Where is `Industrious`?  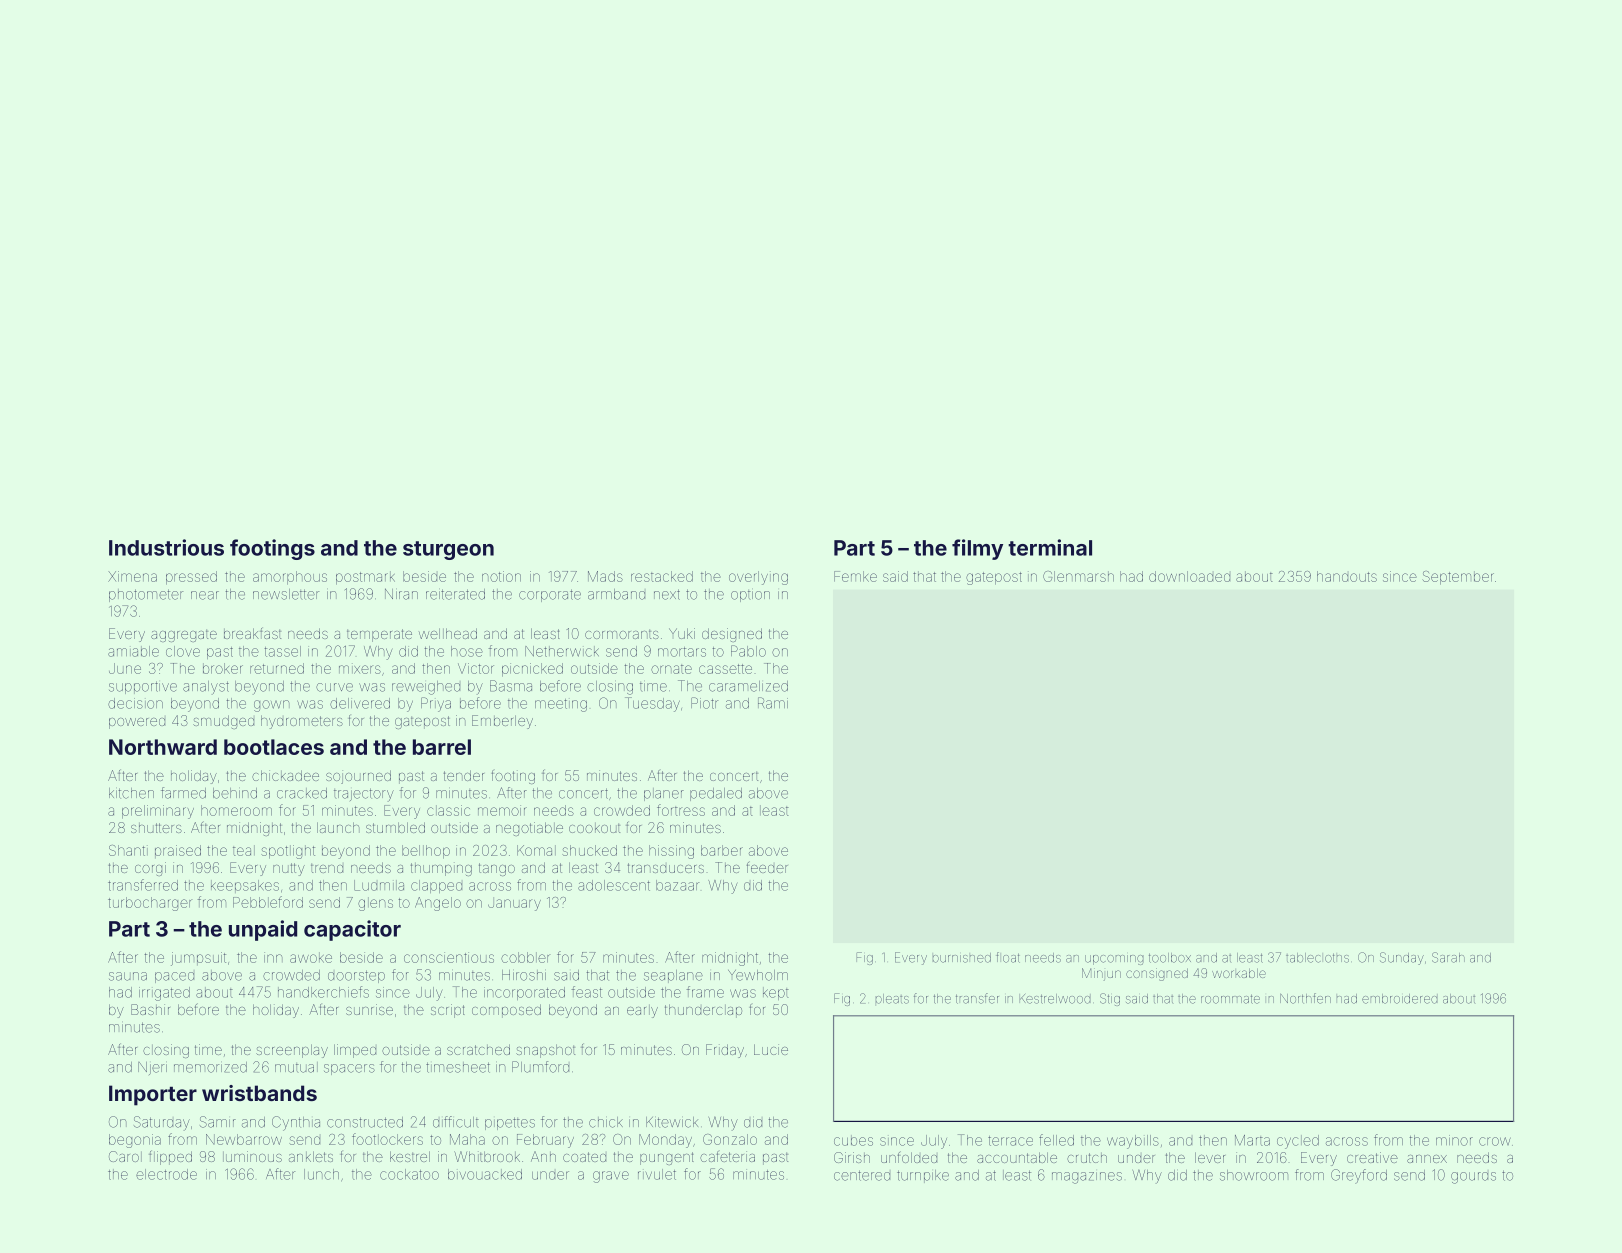 Industrious is located at coordinates (166, 547).
